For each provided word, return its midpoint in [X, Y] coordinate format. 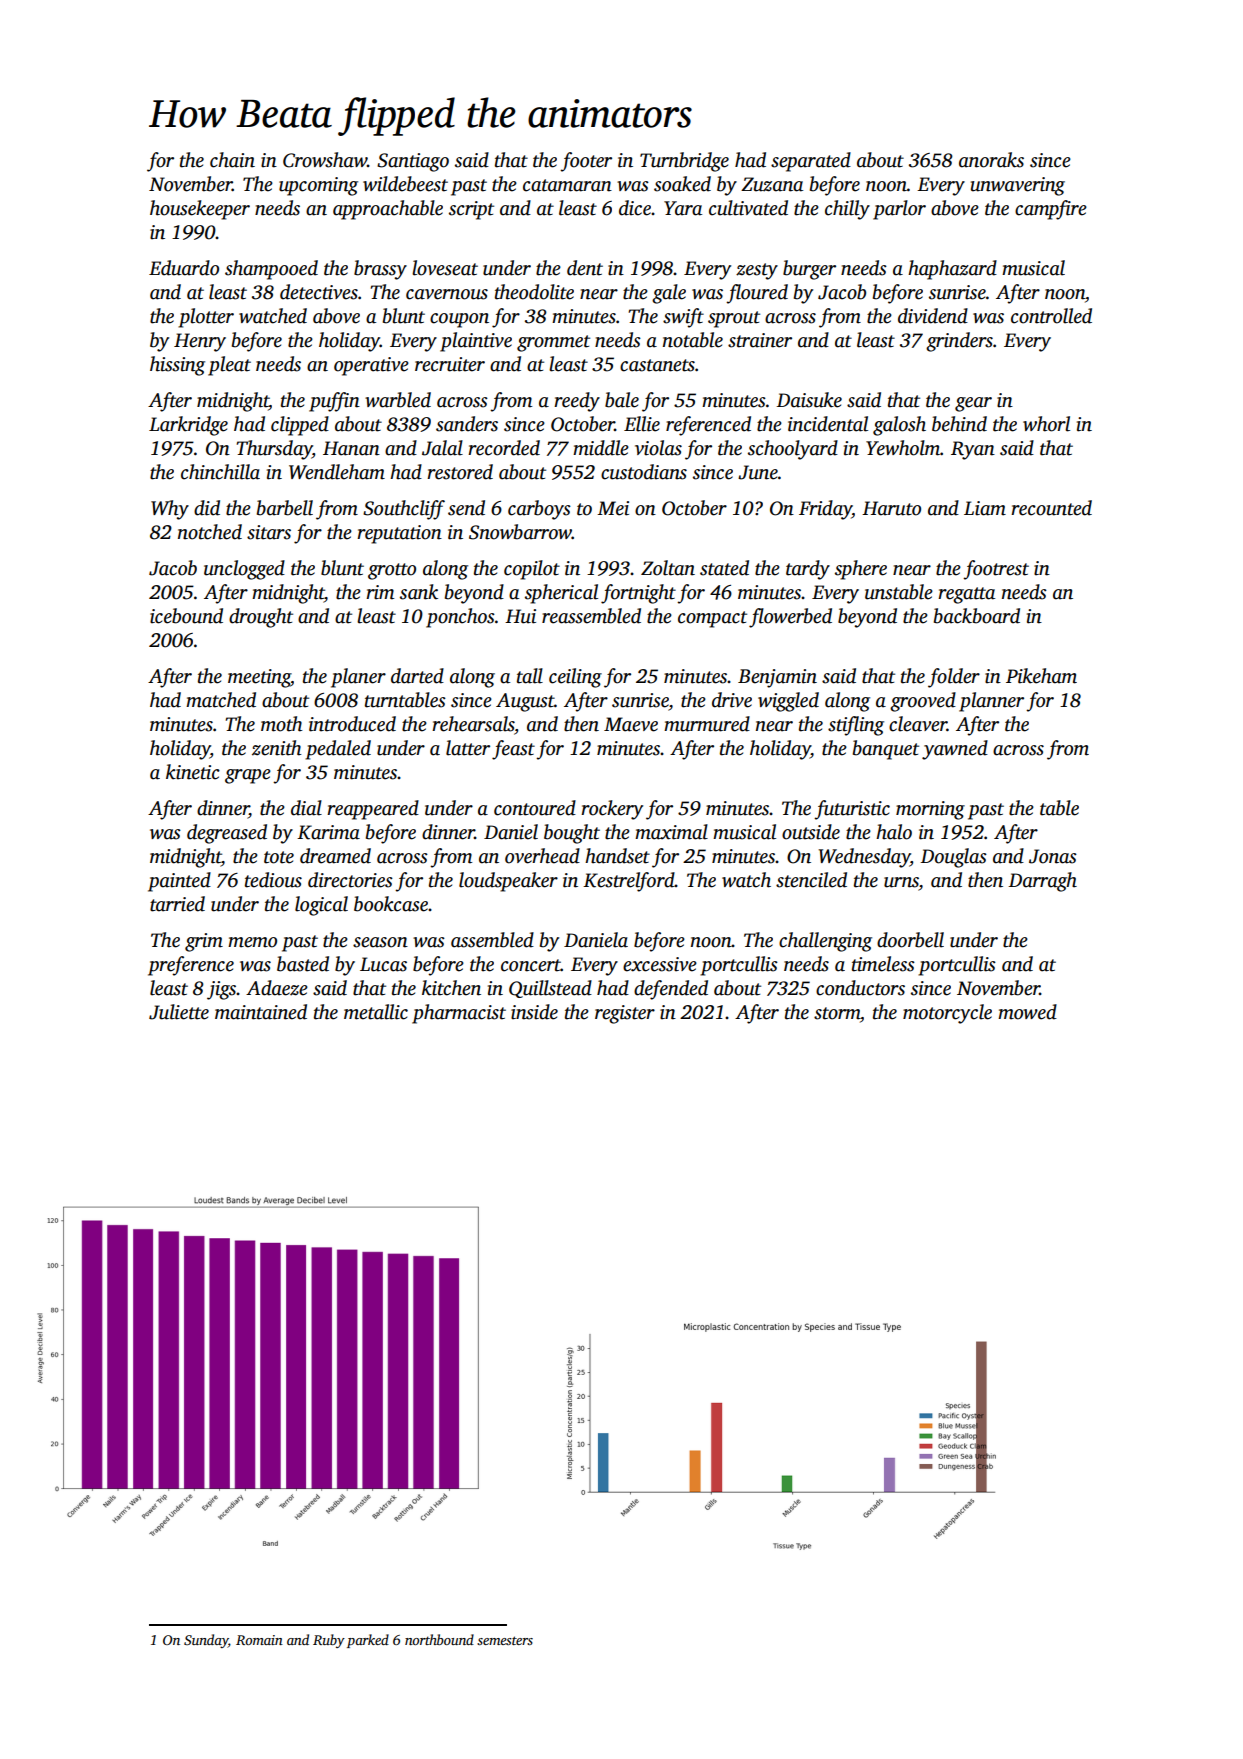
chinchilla [220, 472]
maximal [671, 832]
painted [179, 882]
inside [534, 1012]
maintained [261, 1012]
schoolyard [793, 450]
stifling [856, 726]
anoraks [991, 160]
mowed [1027, 1012]
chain [232, 160]
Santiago [413, 162]
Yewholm [903, 448]
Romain [259, 1640]
